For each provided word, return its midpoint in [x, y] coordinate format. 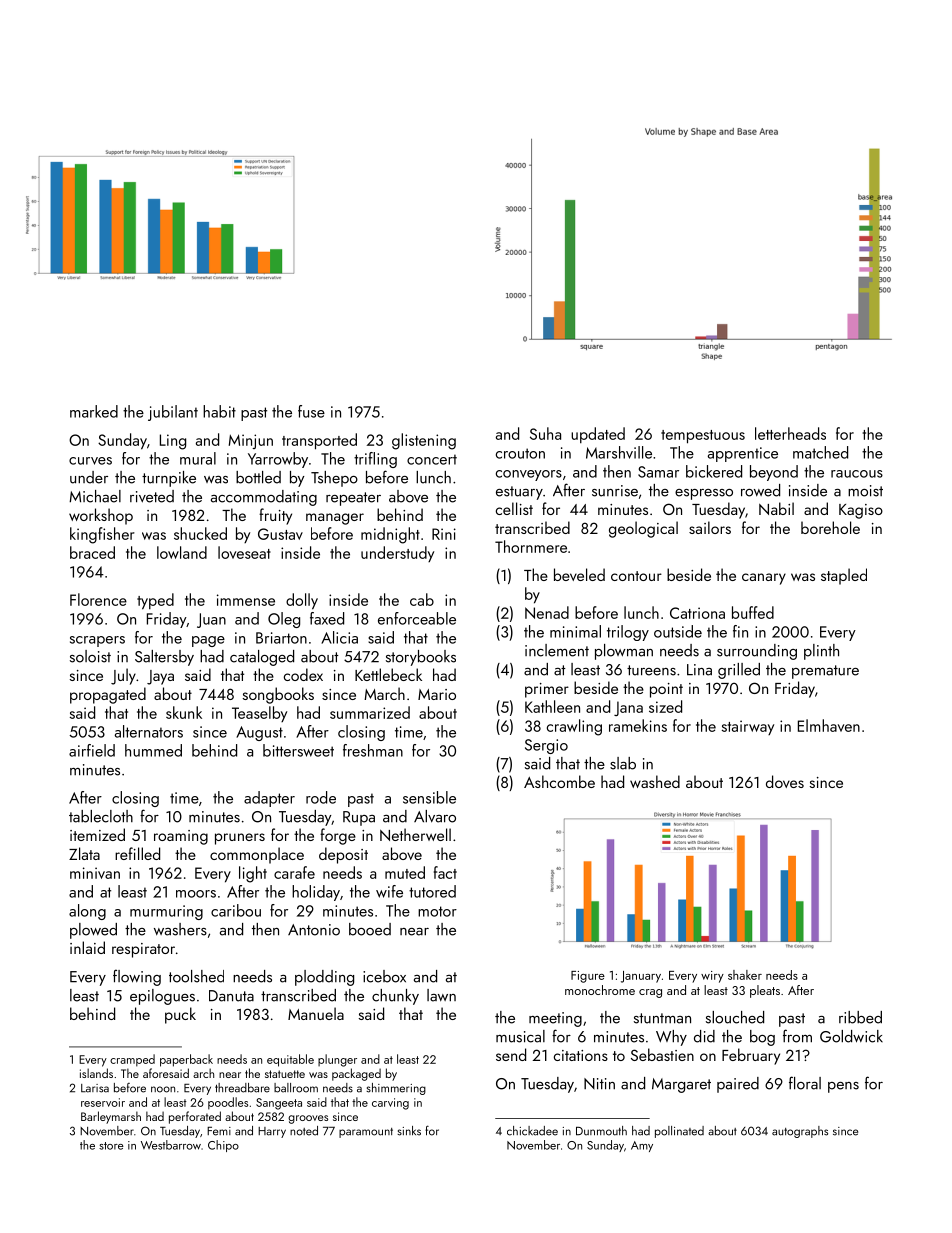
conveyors [529, 475]
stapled [844, 576]
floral [805, 1083]
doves [785, 781]
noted [304, 1131]
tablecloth [101, 816]
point [666, 690]
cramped [132, 1060]
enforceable [417, 618]
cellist [514, 508]
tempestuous [703, 437]
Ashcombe [559, 781]
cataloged [262, 658]
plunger [337, 1060]
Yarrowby [278, 460]
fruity [275, 516]
